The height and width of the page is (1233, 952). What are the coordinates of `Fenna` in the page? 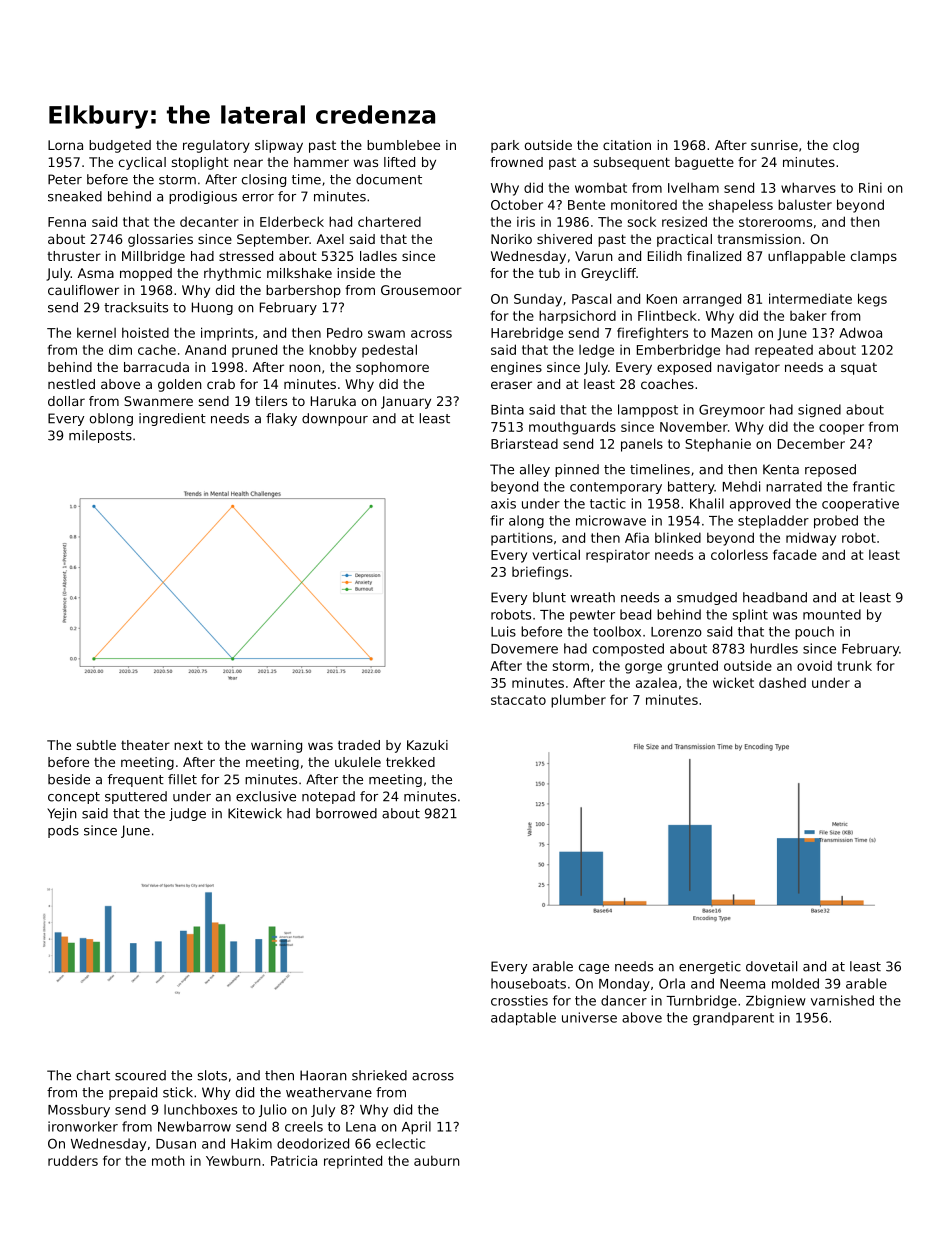 It's located at (67, 222).
